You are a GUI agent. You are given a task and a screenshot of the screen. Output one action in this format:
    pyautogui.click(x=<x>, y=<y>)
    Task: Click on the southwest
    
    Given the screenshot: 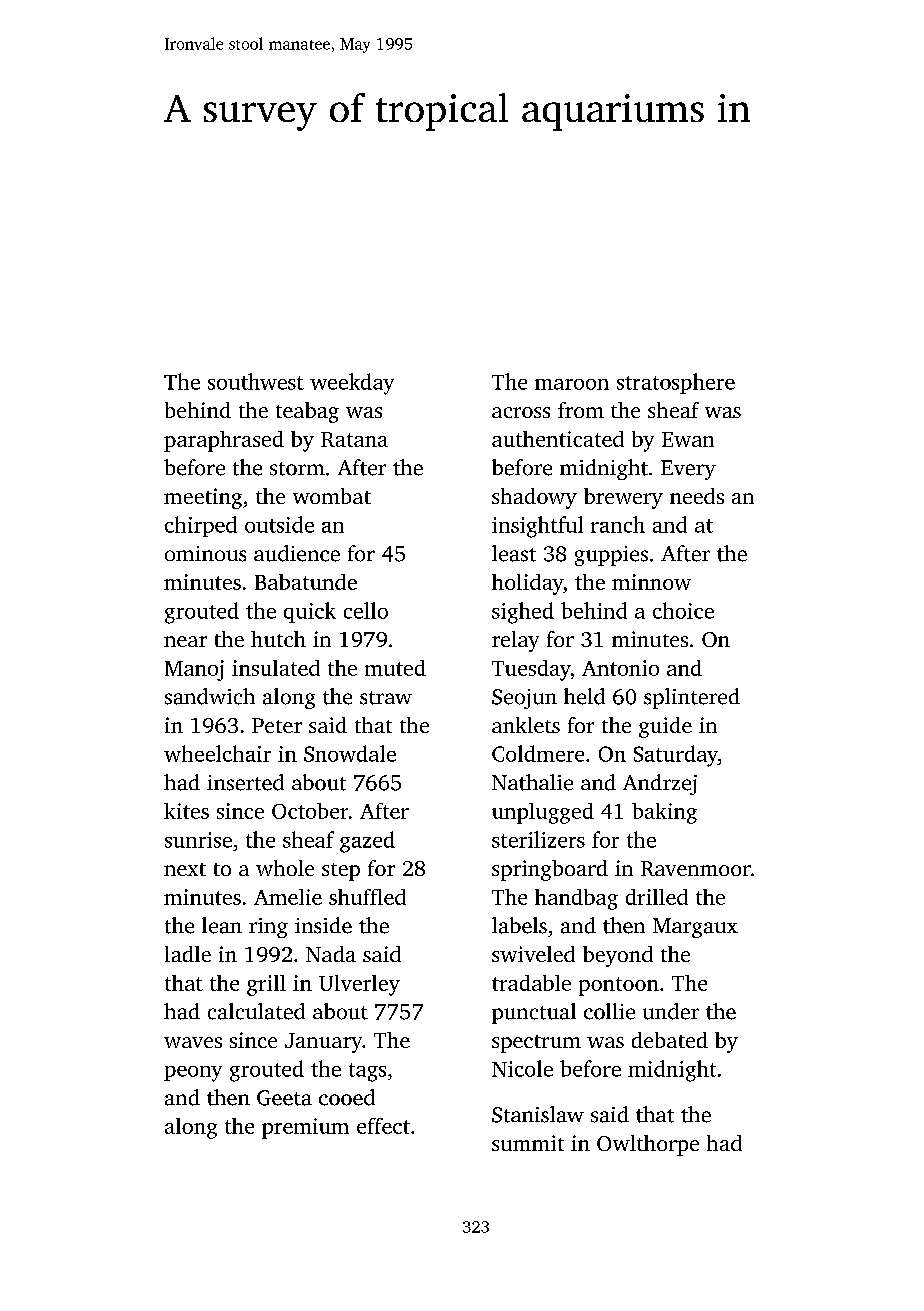 What is the action you would take?
    pyautogui.click(x=256, y=381)
